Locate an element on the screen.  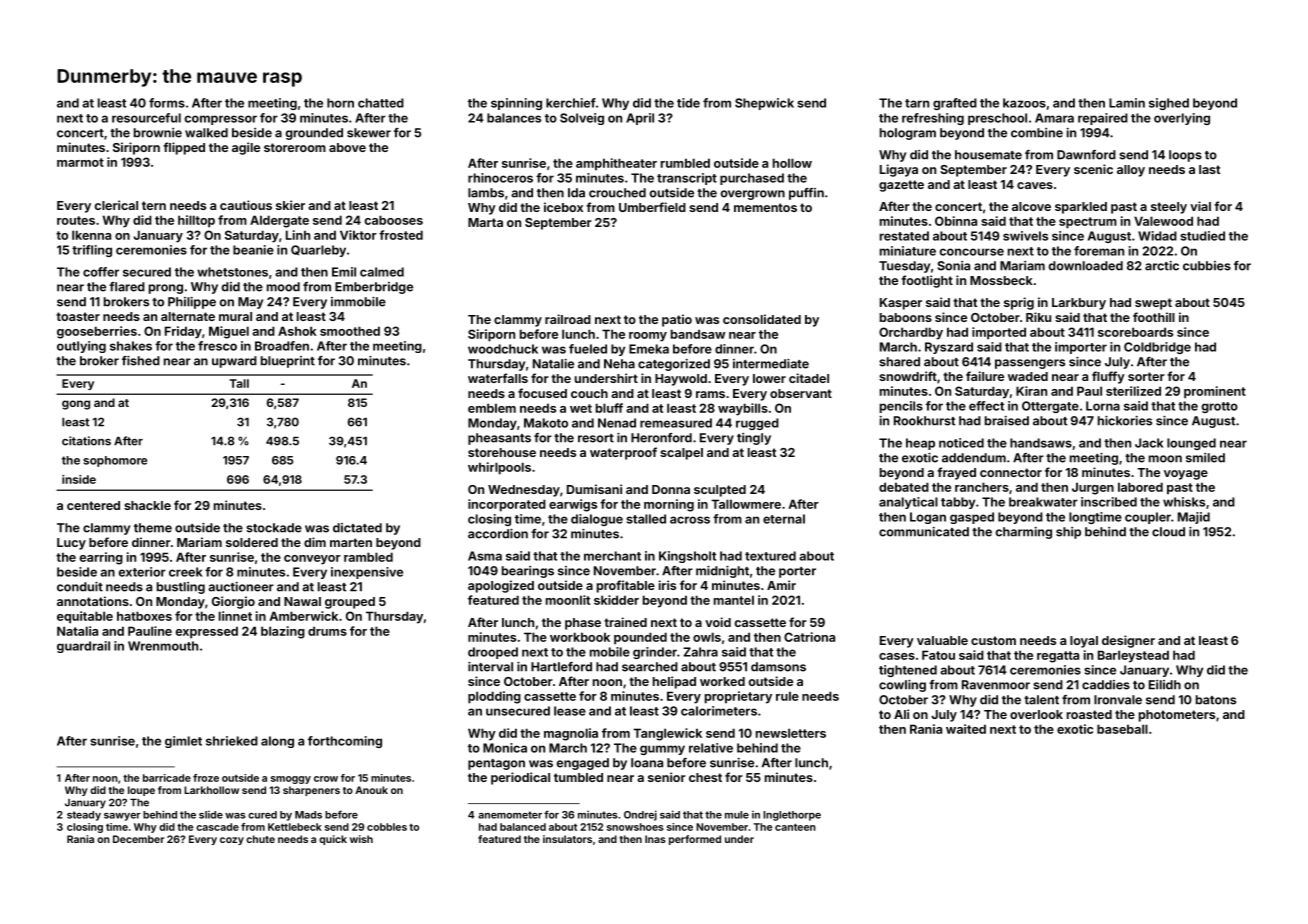
grounded is located at coordinates (314, 134).
